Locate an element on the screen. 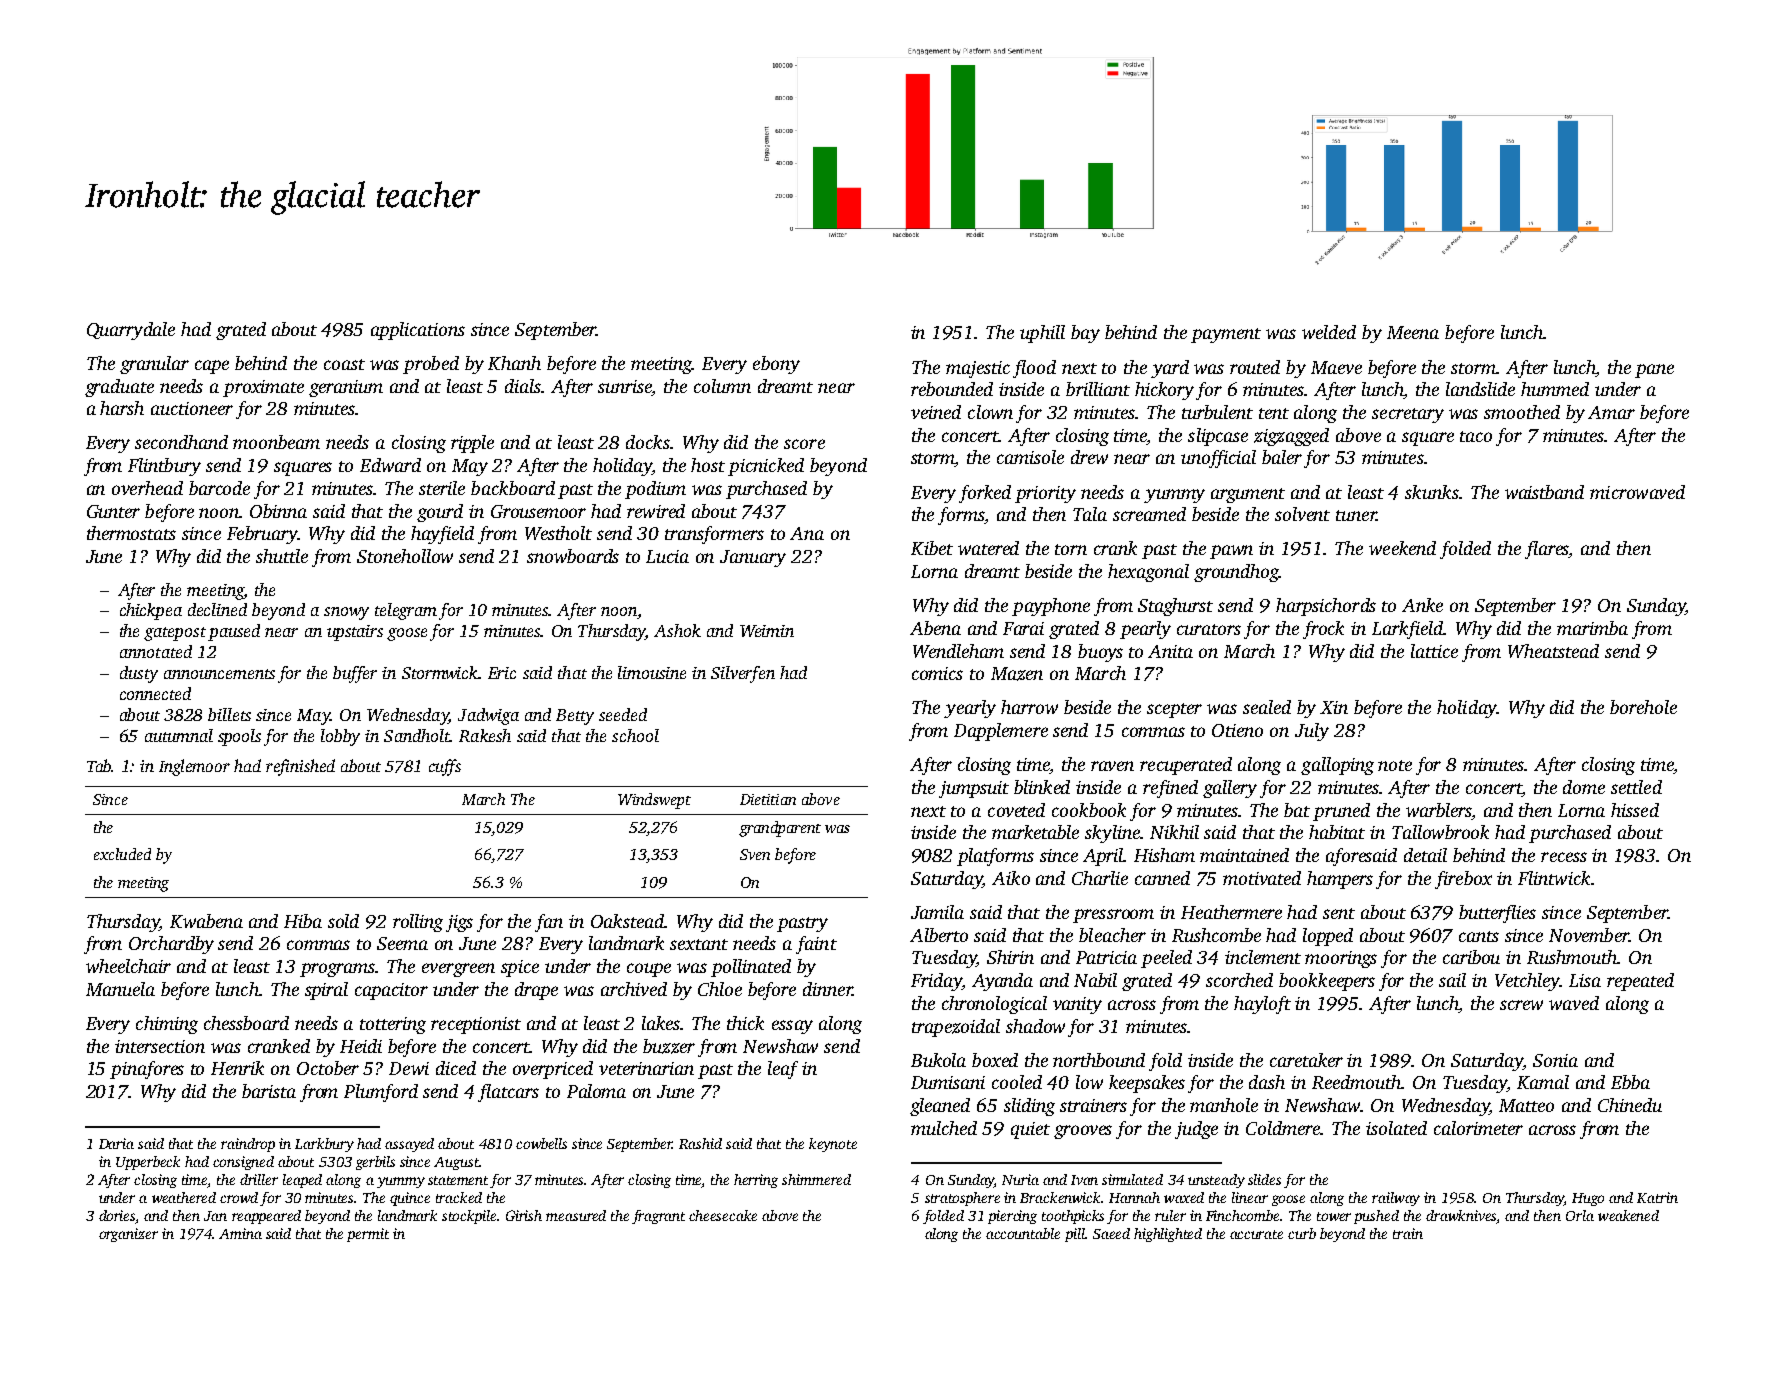  ebony is located at coordinates (776, 365).
